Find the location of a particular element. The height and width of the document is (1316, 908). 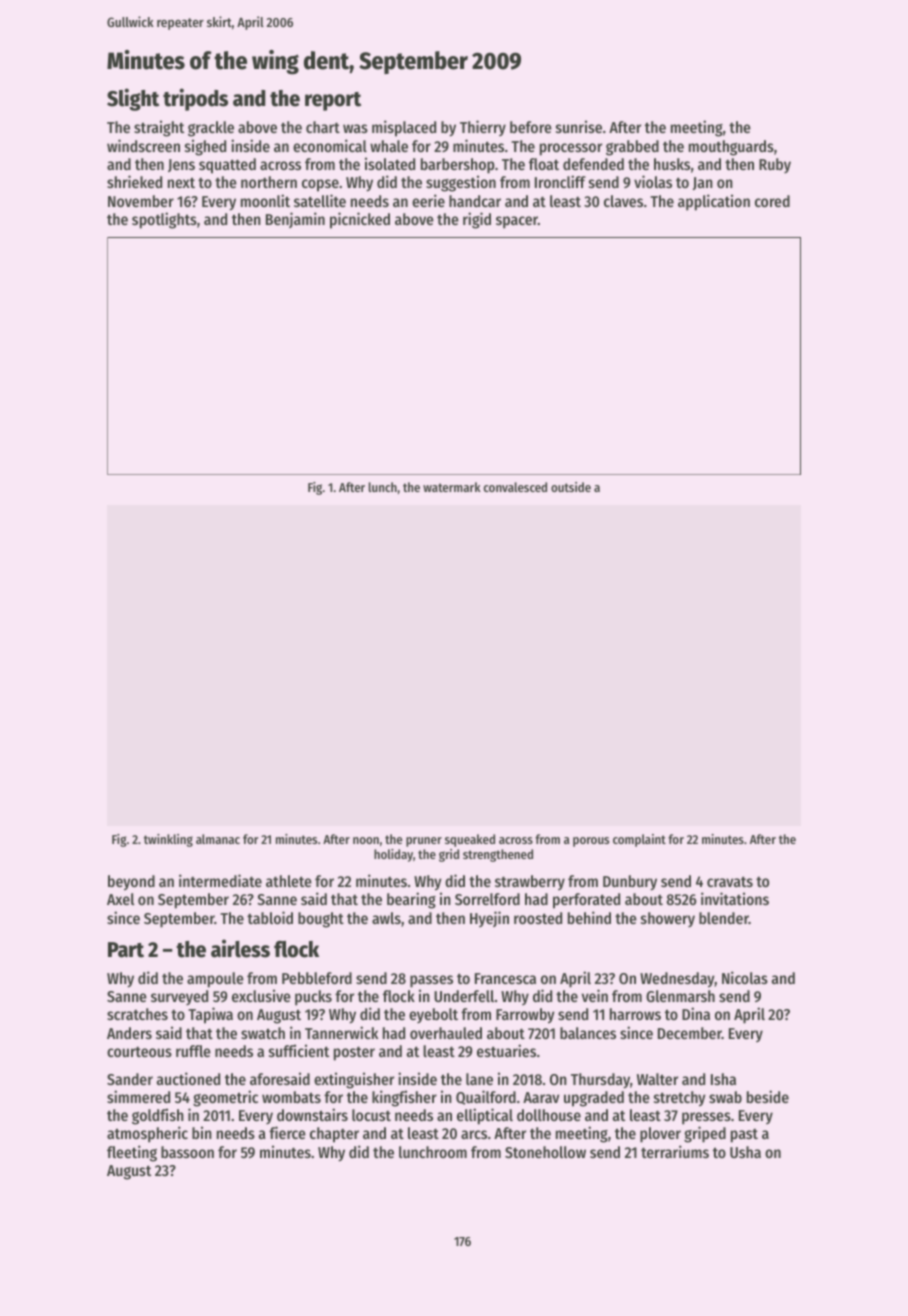

complaint is located at coordinates (639, 840).
